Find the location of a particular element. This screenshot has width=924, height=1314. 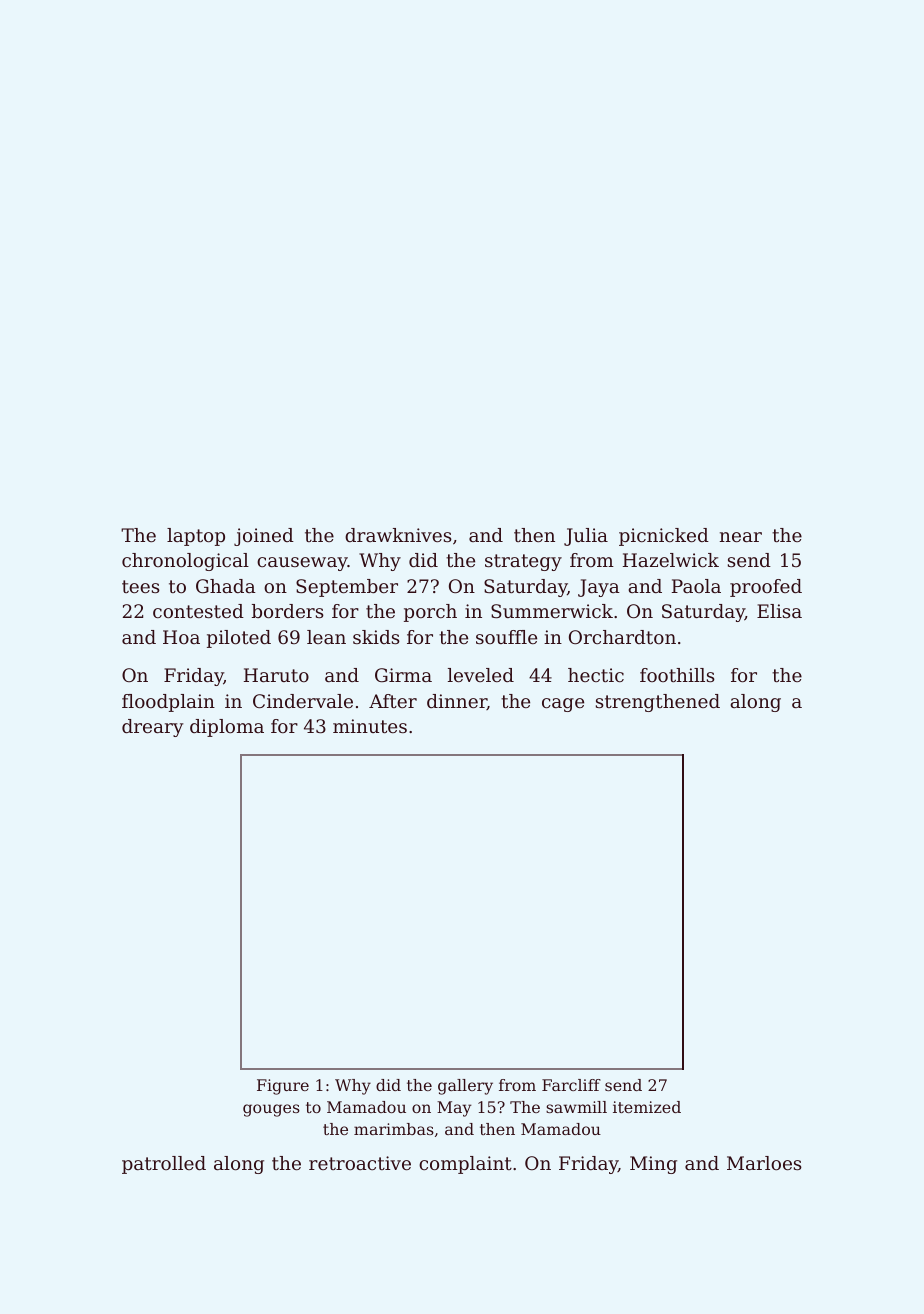

laptop is located at coordinates (196, 537).
